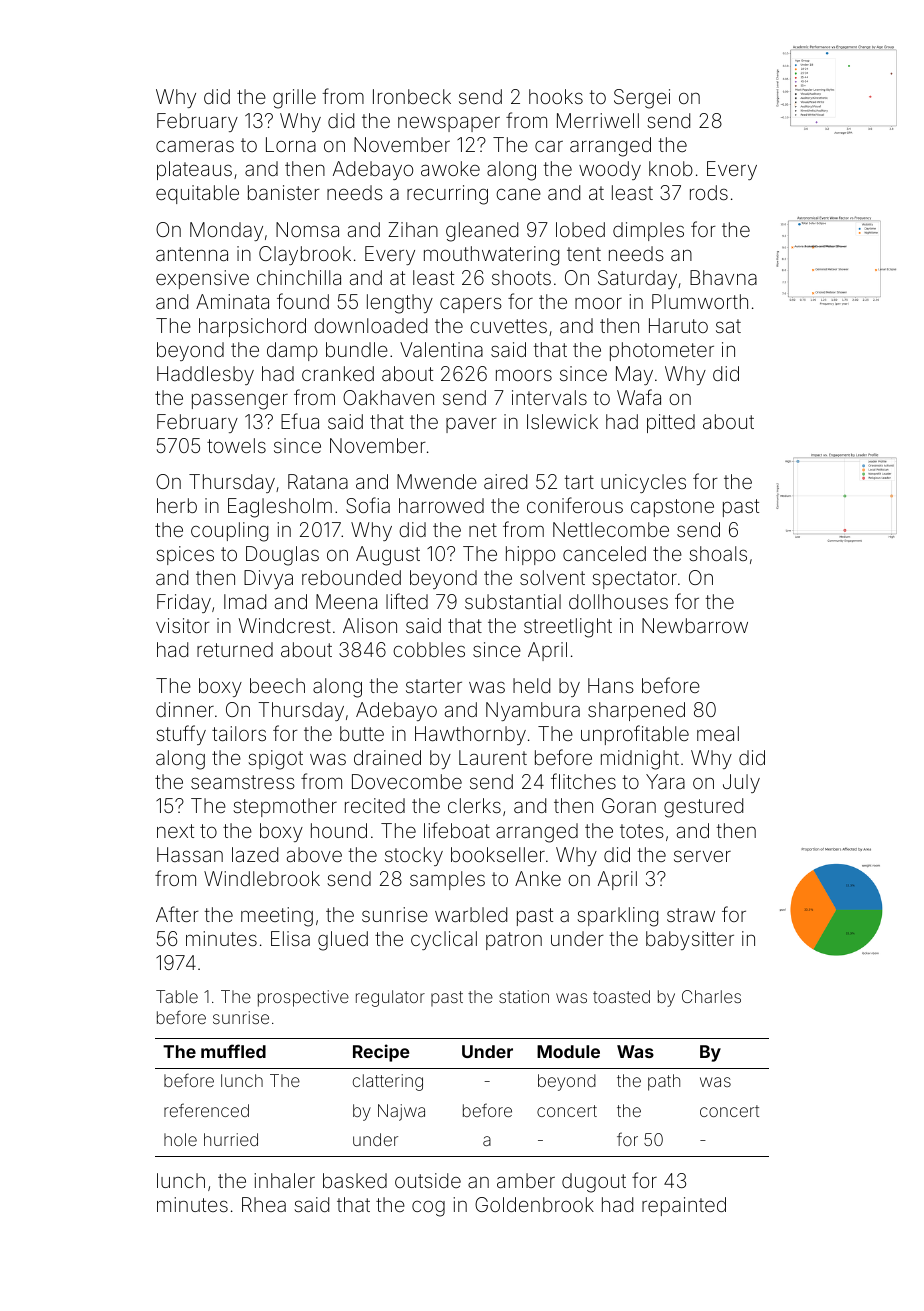  Describe the element at coordinates (180, 1139) in the screenshot. I see `hole` at that location.
